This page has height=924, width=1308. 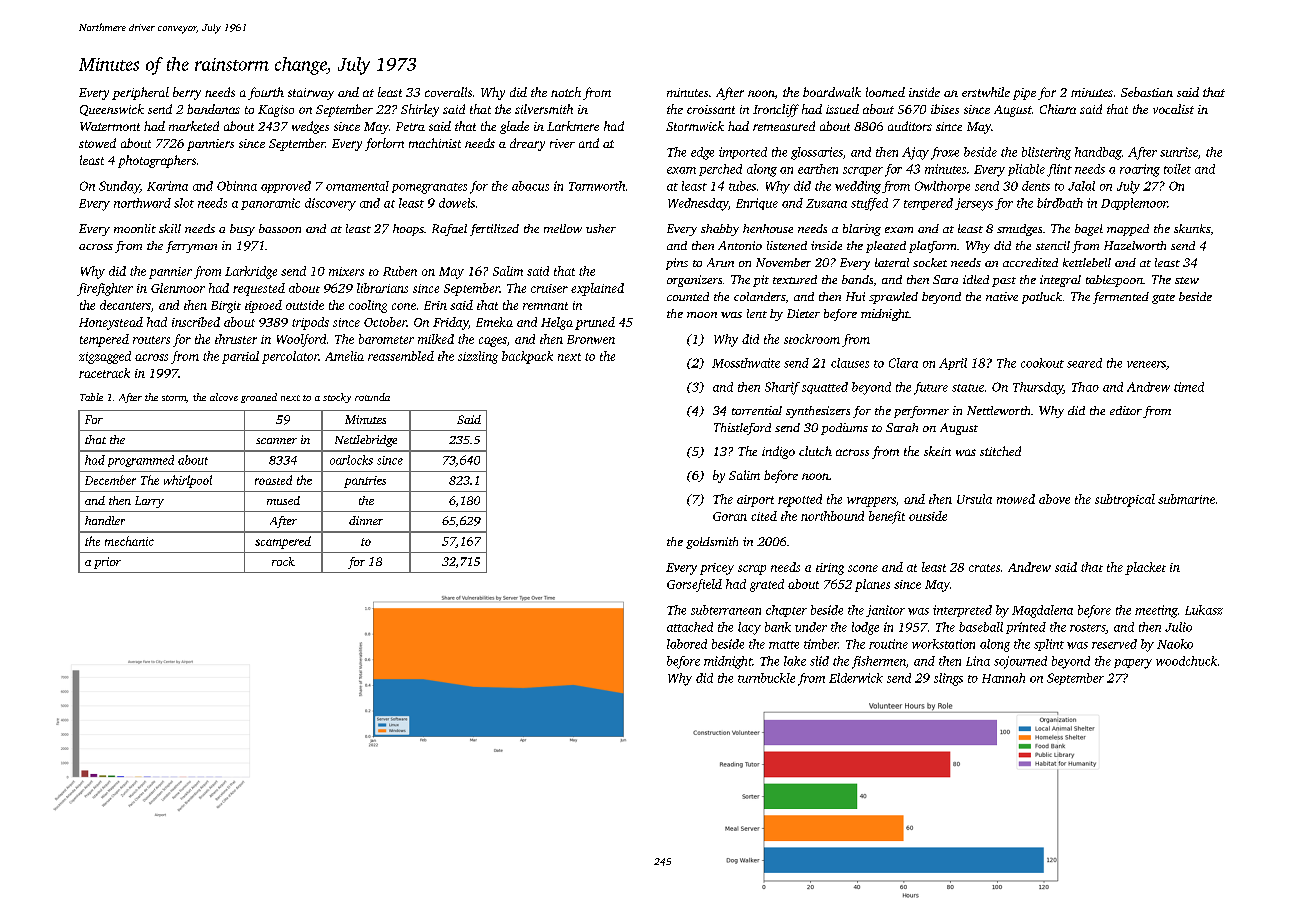 What do you see at coordinates (601, 228) in the page?
I see `usher` at bounding box center [601, 228].
